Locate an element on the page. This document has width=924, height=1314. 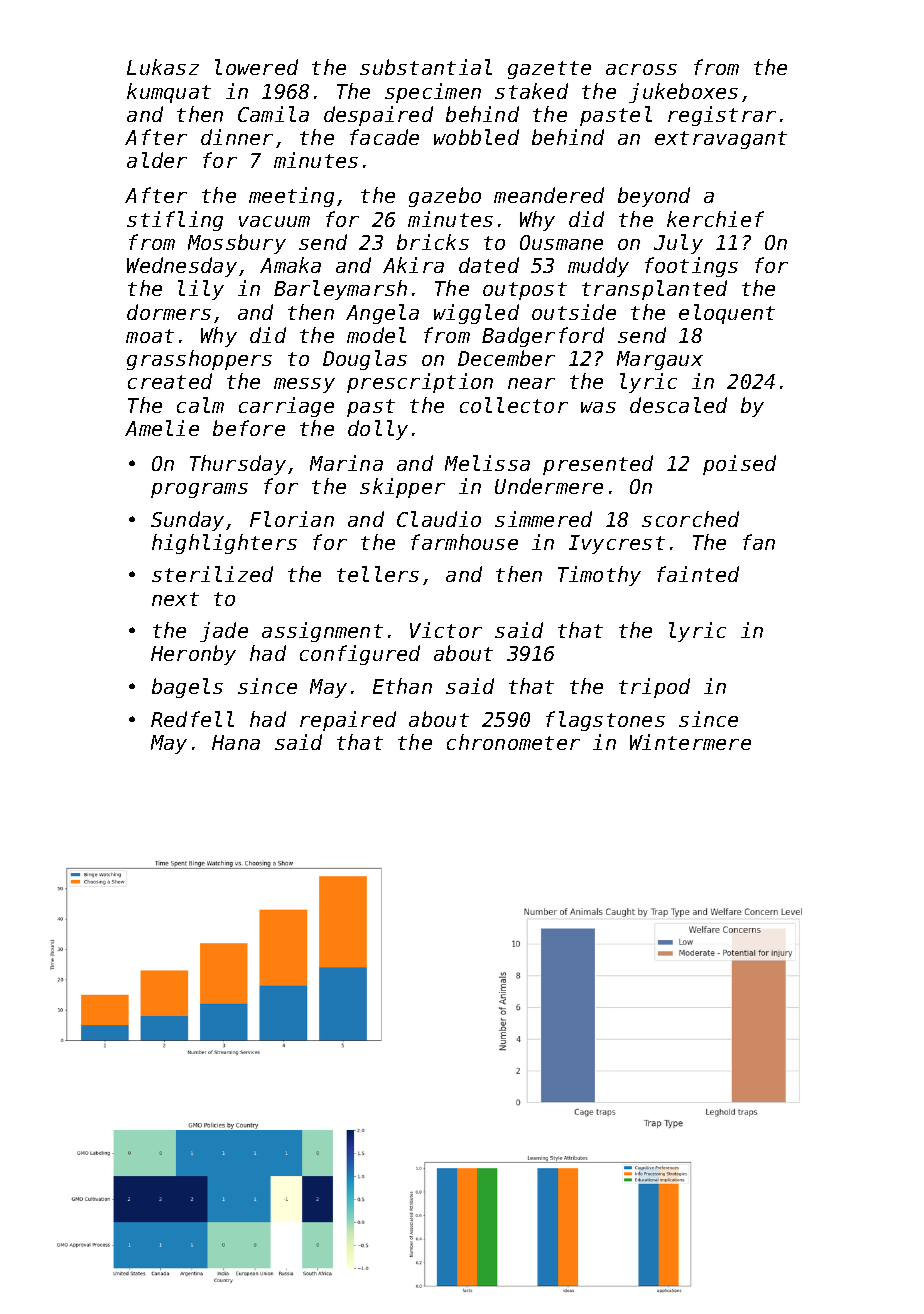
poised is located at coordinates (739, 465).
